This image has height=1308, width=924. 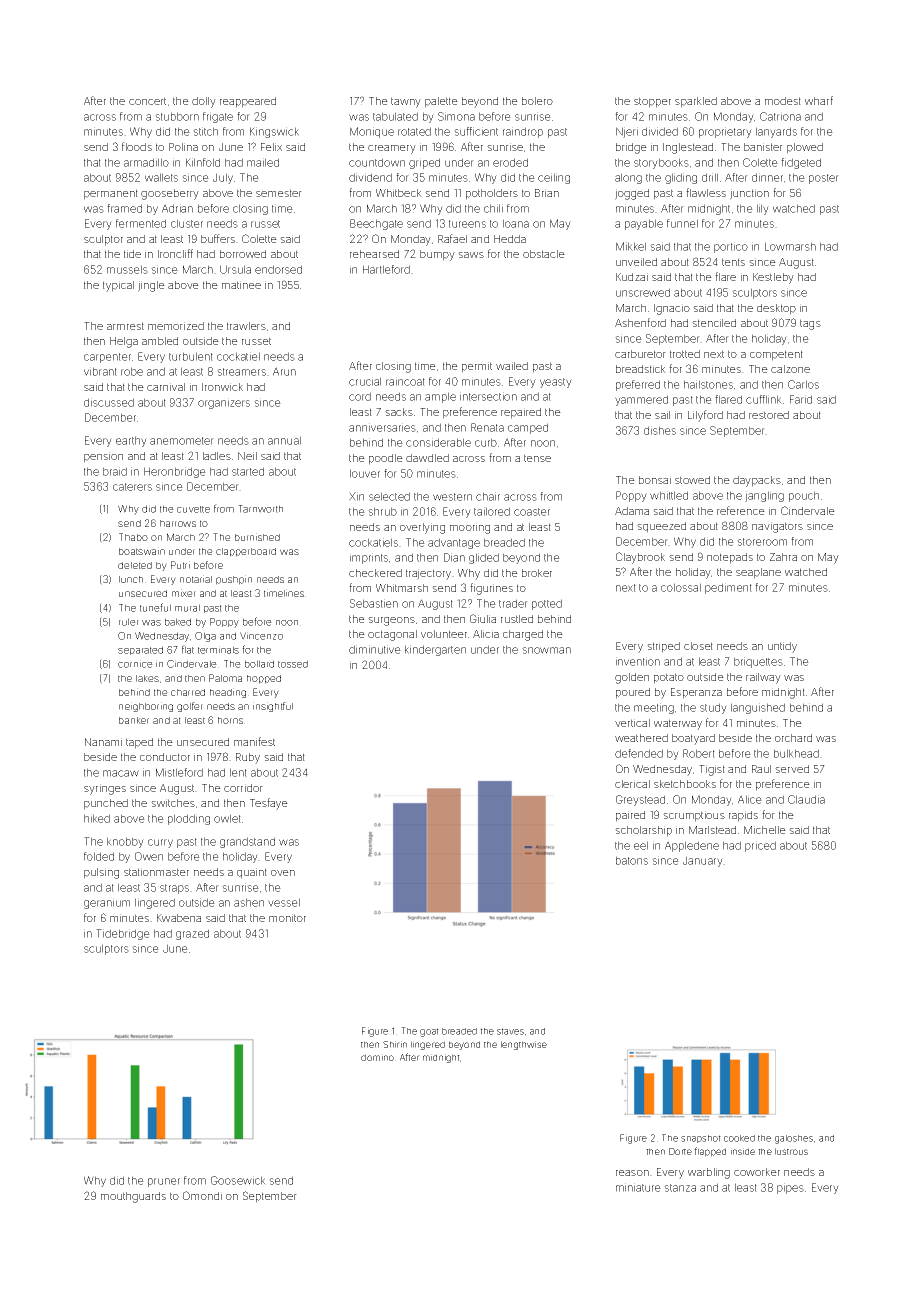 I want to click on diminutive, so click(x=375, y=649).
